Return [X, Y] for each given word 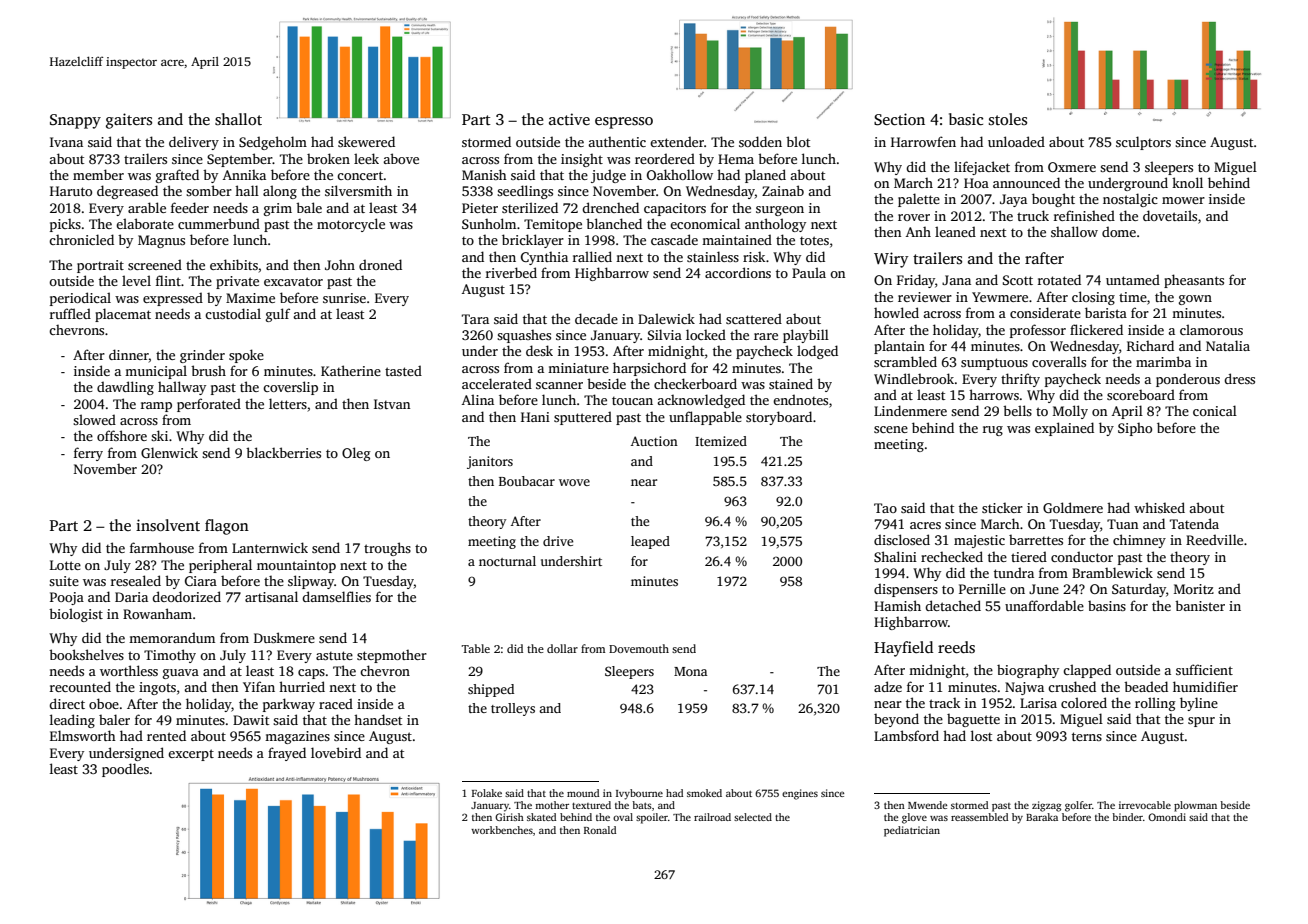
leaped [650, 542]
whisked [1159, 507]
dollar [562, 648]
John [340, 265]
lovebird [336, 752]
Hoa [976, 183]
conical [1215, 410]
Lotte [65, 565]
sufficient [1204, 669]
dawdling [125, 388]
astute [334, 655]
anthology [775, 225]
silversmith [358, 190]
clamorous [1211, 329]
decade [596, 318]
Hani [535, 417]
